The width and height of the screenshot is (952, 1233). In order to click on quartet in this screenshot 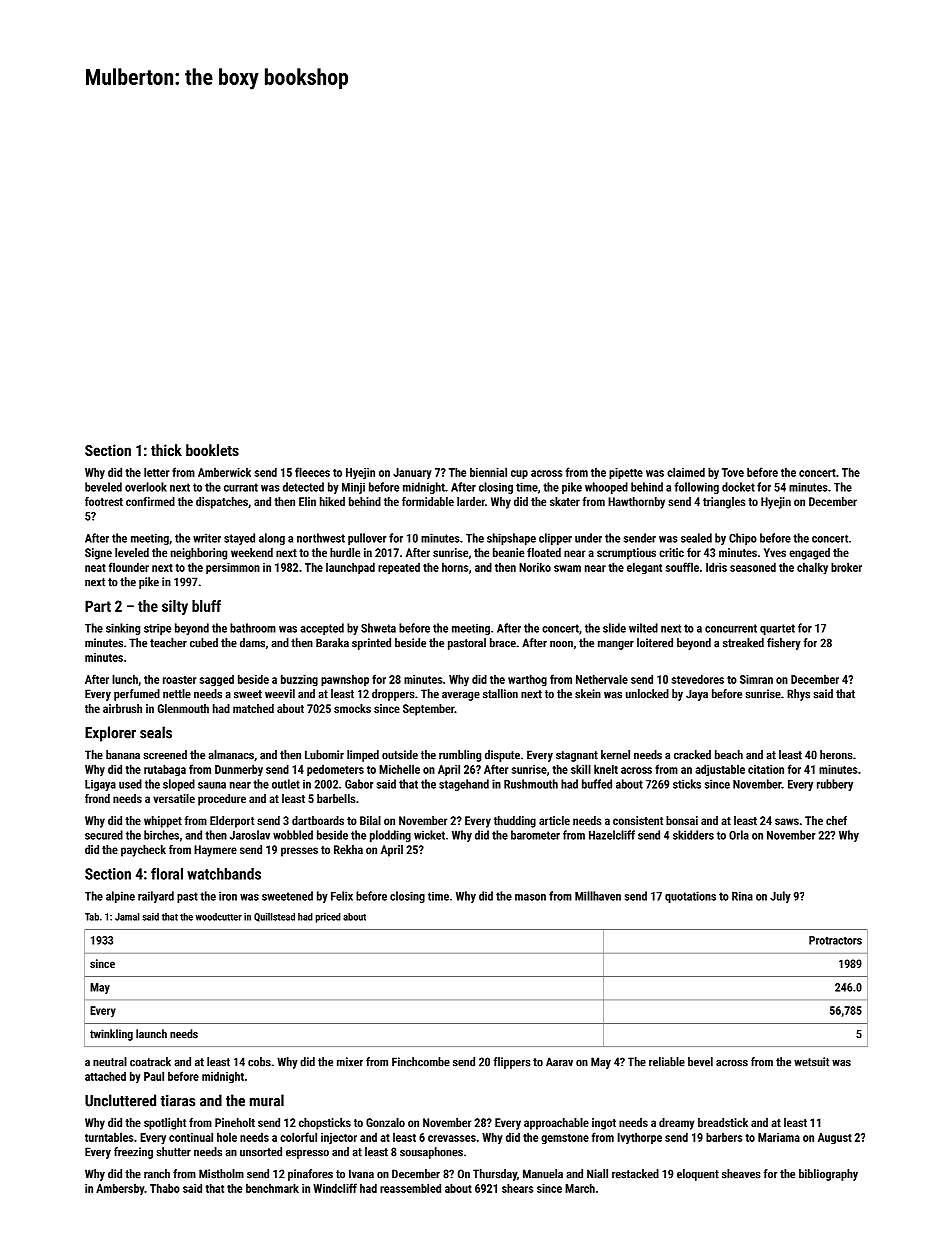, I will do `click(777, 629)`.
